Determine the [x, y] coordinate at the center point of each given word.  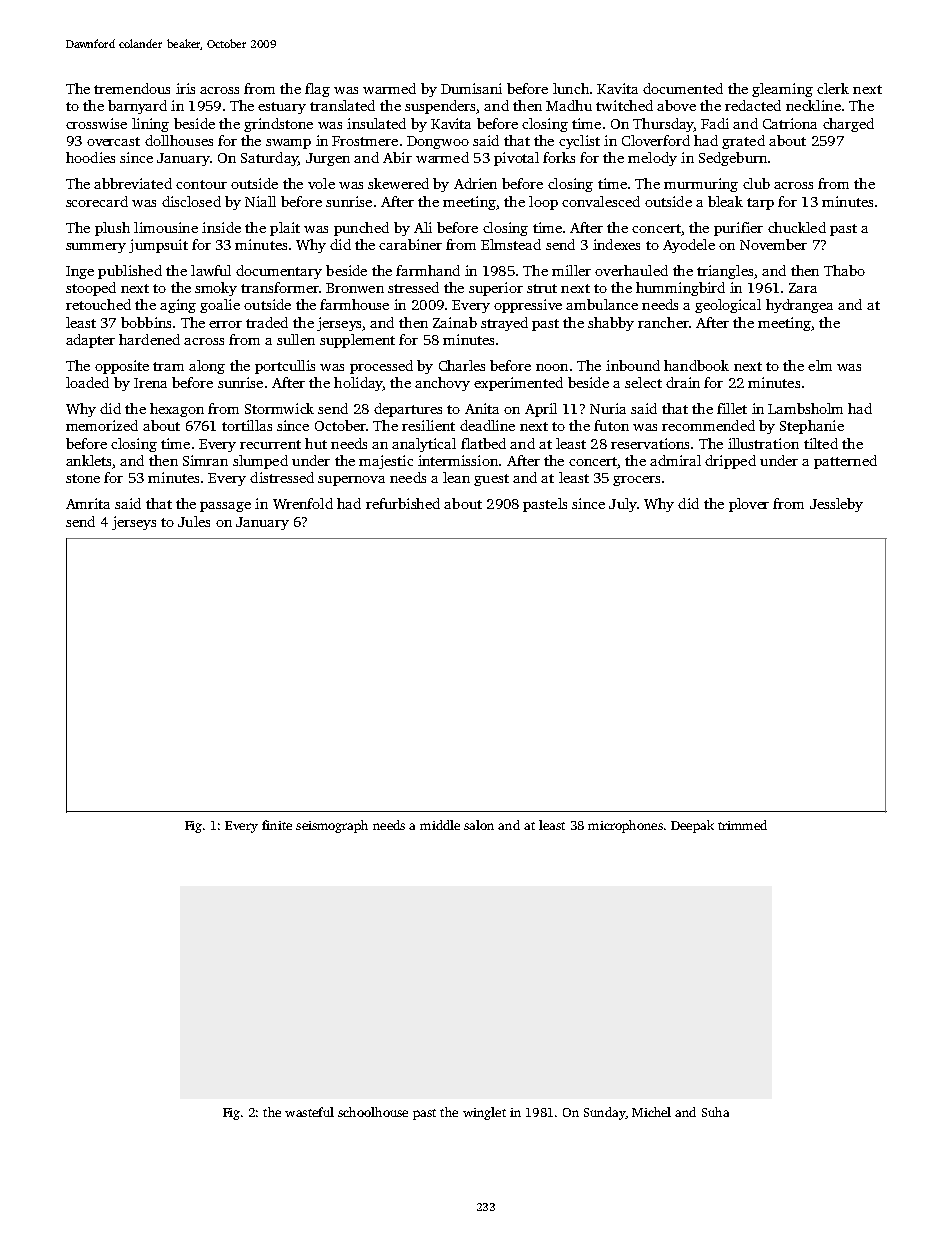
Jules [194, 521]
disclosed [191, 201]
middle [440, 825]
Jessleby [836, 505]
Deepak [692, 826]
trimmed [742, 825]
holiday [358, 384]
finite [277, 825]
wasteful [309, 1112]
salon [479, 825]
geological [728, 306]
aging [178, 306]
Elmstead [511, 244]
